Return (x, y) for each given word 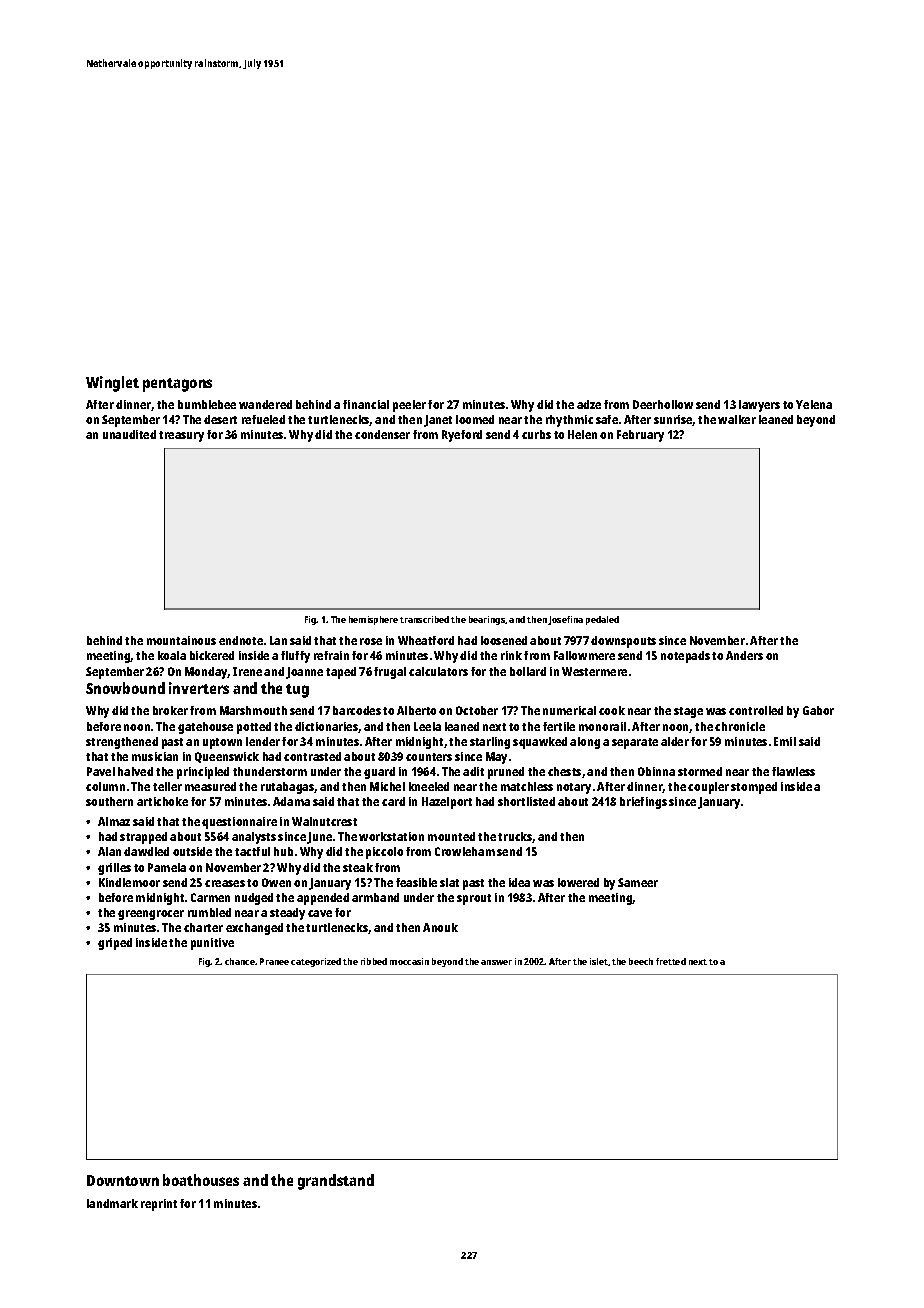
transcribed (424, 619)
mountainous (181, 640)
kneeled (429, 786)
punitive (212, 944)
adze (589, 404)
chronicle (740, 726)
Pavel (101, 771)
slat (449, 882)
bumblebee (207, 404)
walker (737, 419)
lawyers (759, 406)
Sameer (638, 882)
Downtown (123, 1180)
